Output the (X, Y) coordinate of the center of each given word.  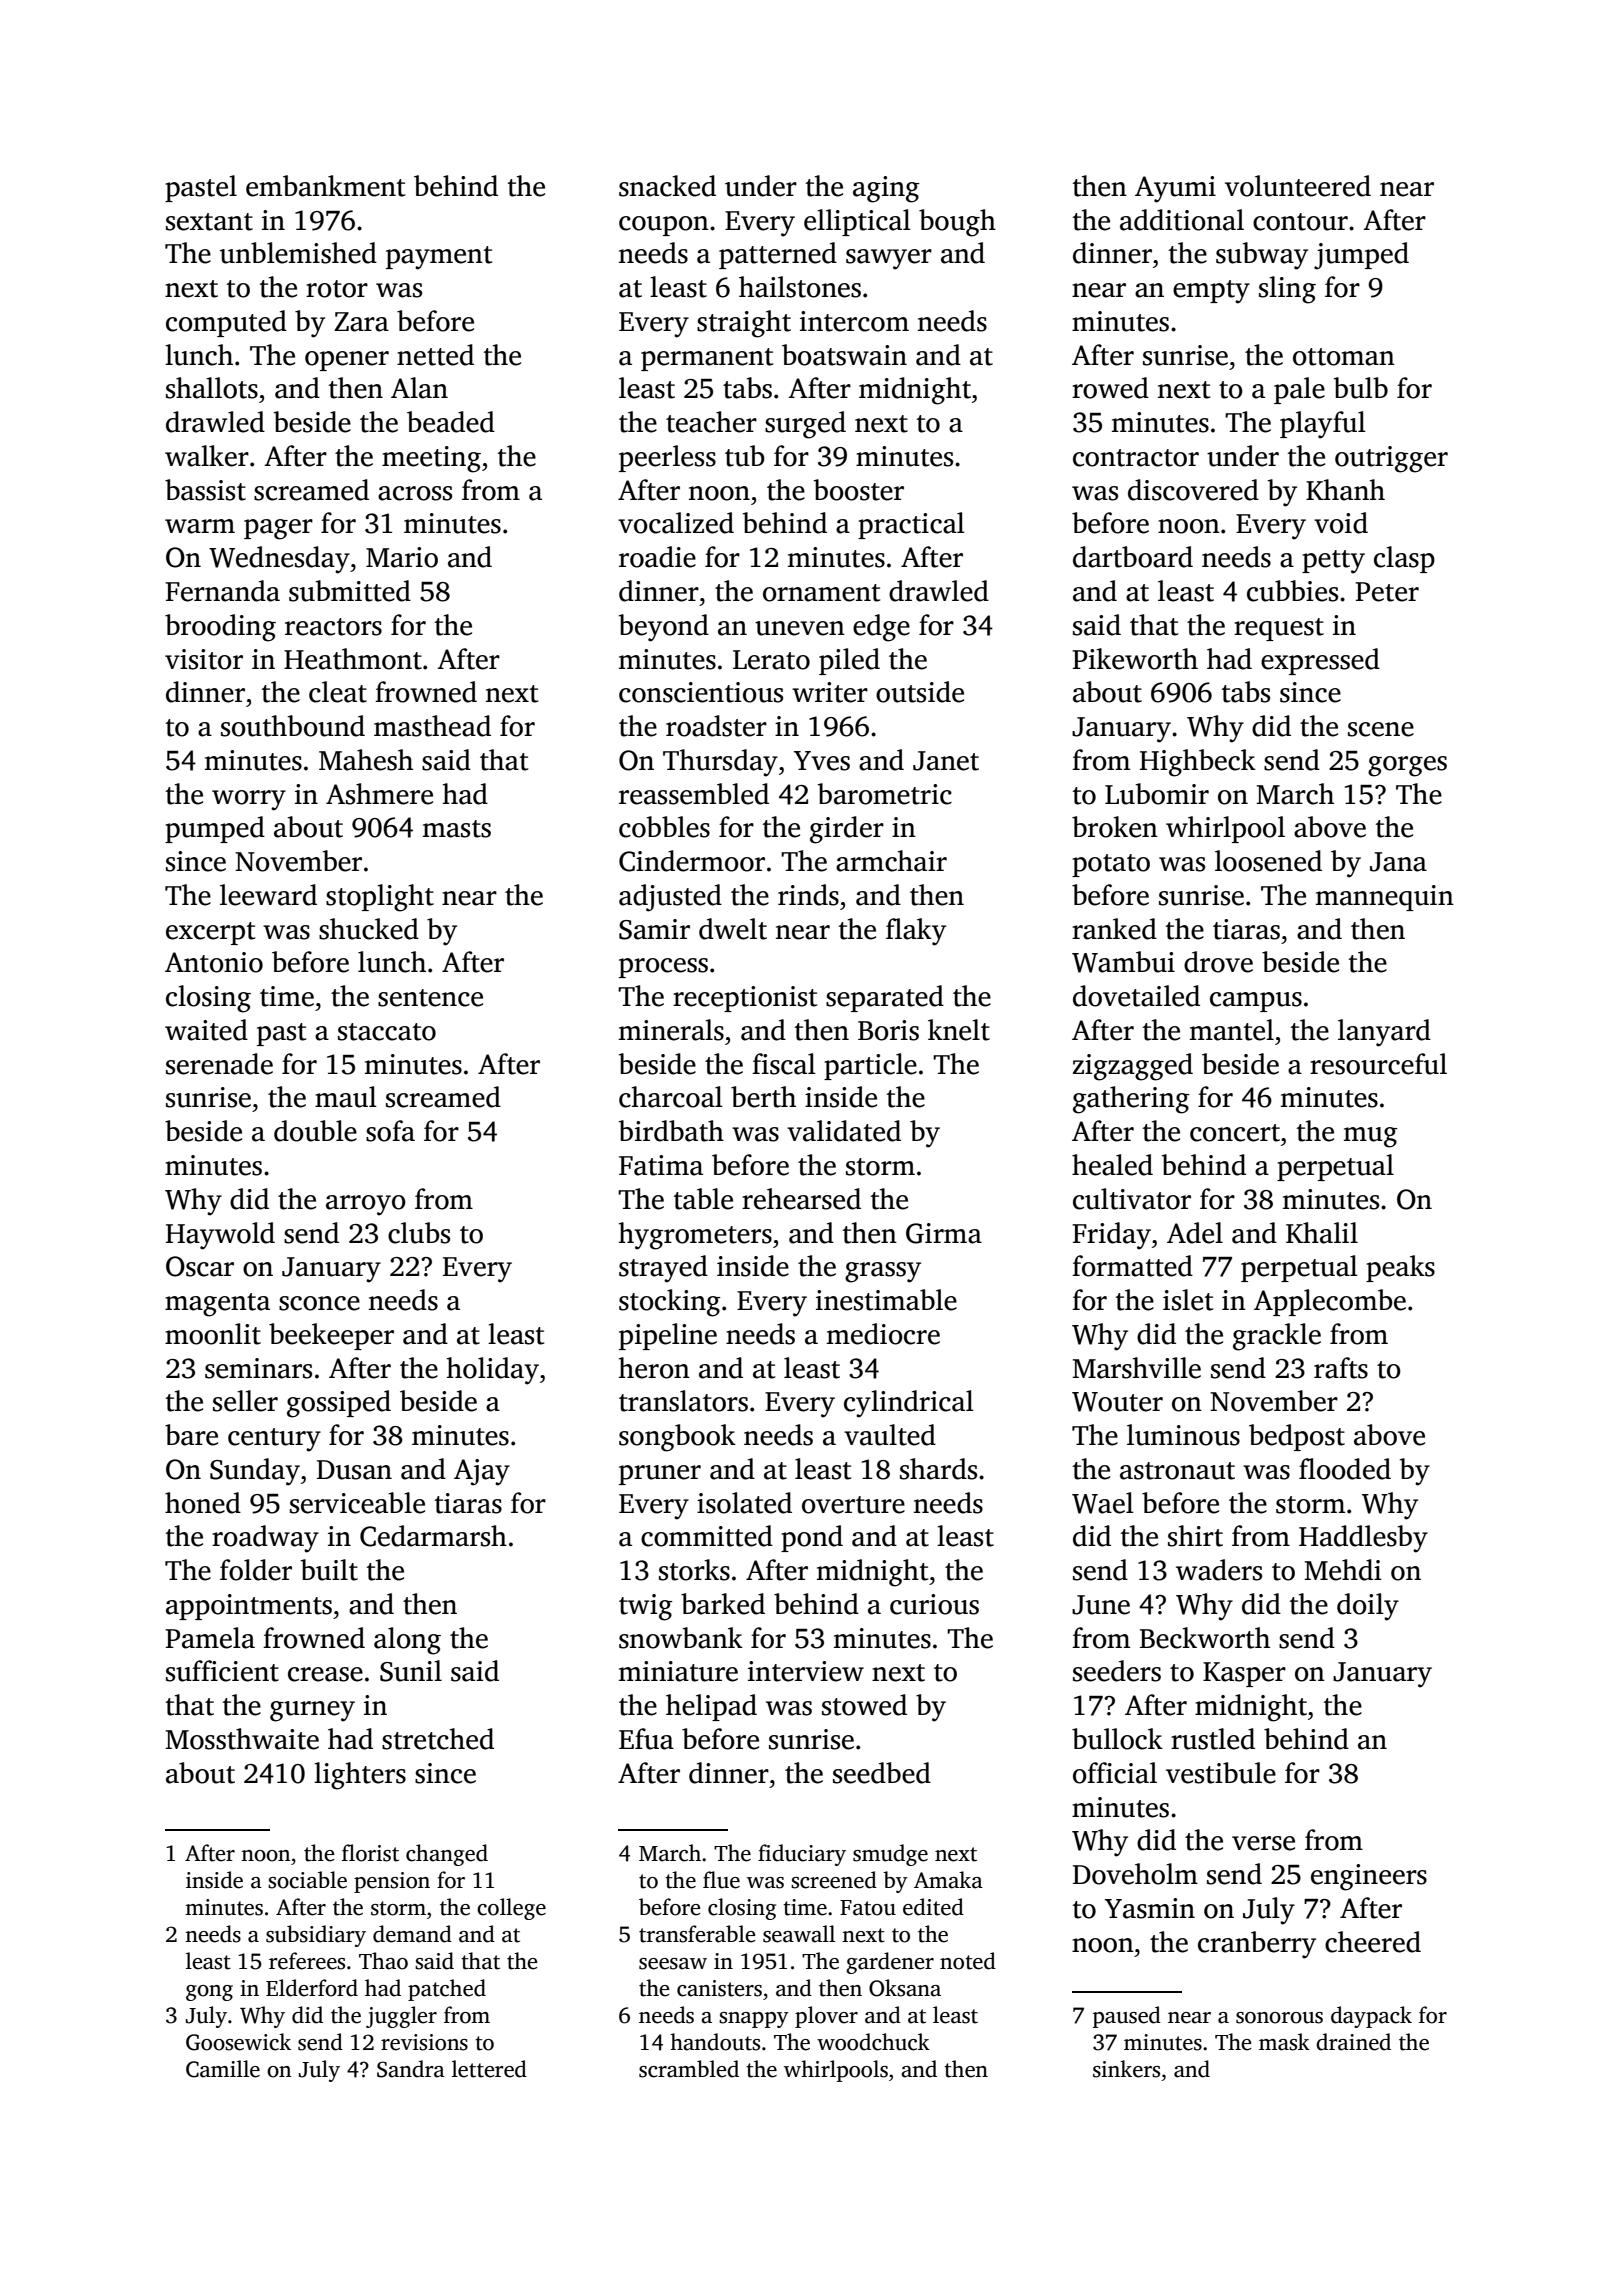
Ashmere (379, 794)
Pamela (210, 1638)
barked (723, 1604)
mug (1371, 1137)
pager (278, 529)
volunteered (1298, 186)
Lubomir (1157, 794)
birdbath (671, 1131)
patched (447, 1990)
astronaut (1177, 1471)
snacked (667, 186)
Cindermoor (692, 861)
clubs (419, 1233)
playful (1323, 425)
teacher (711, 422)
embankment (325, 186)
